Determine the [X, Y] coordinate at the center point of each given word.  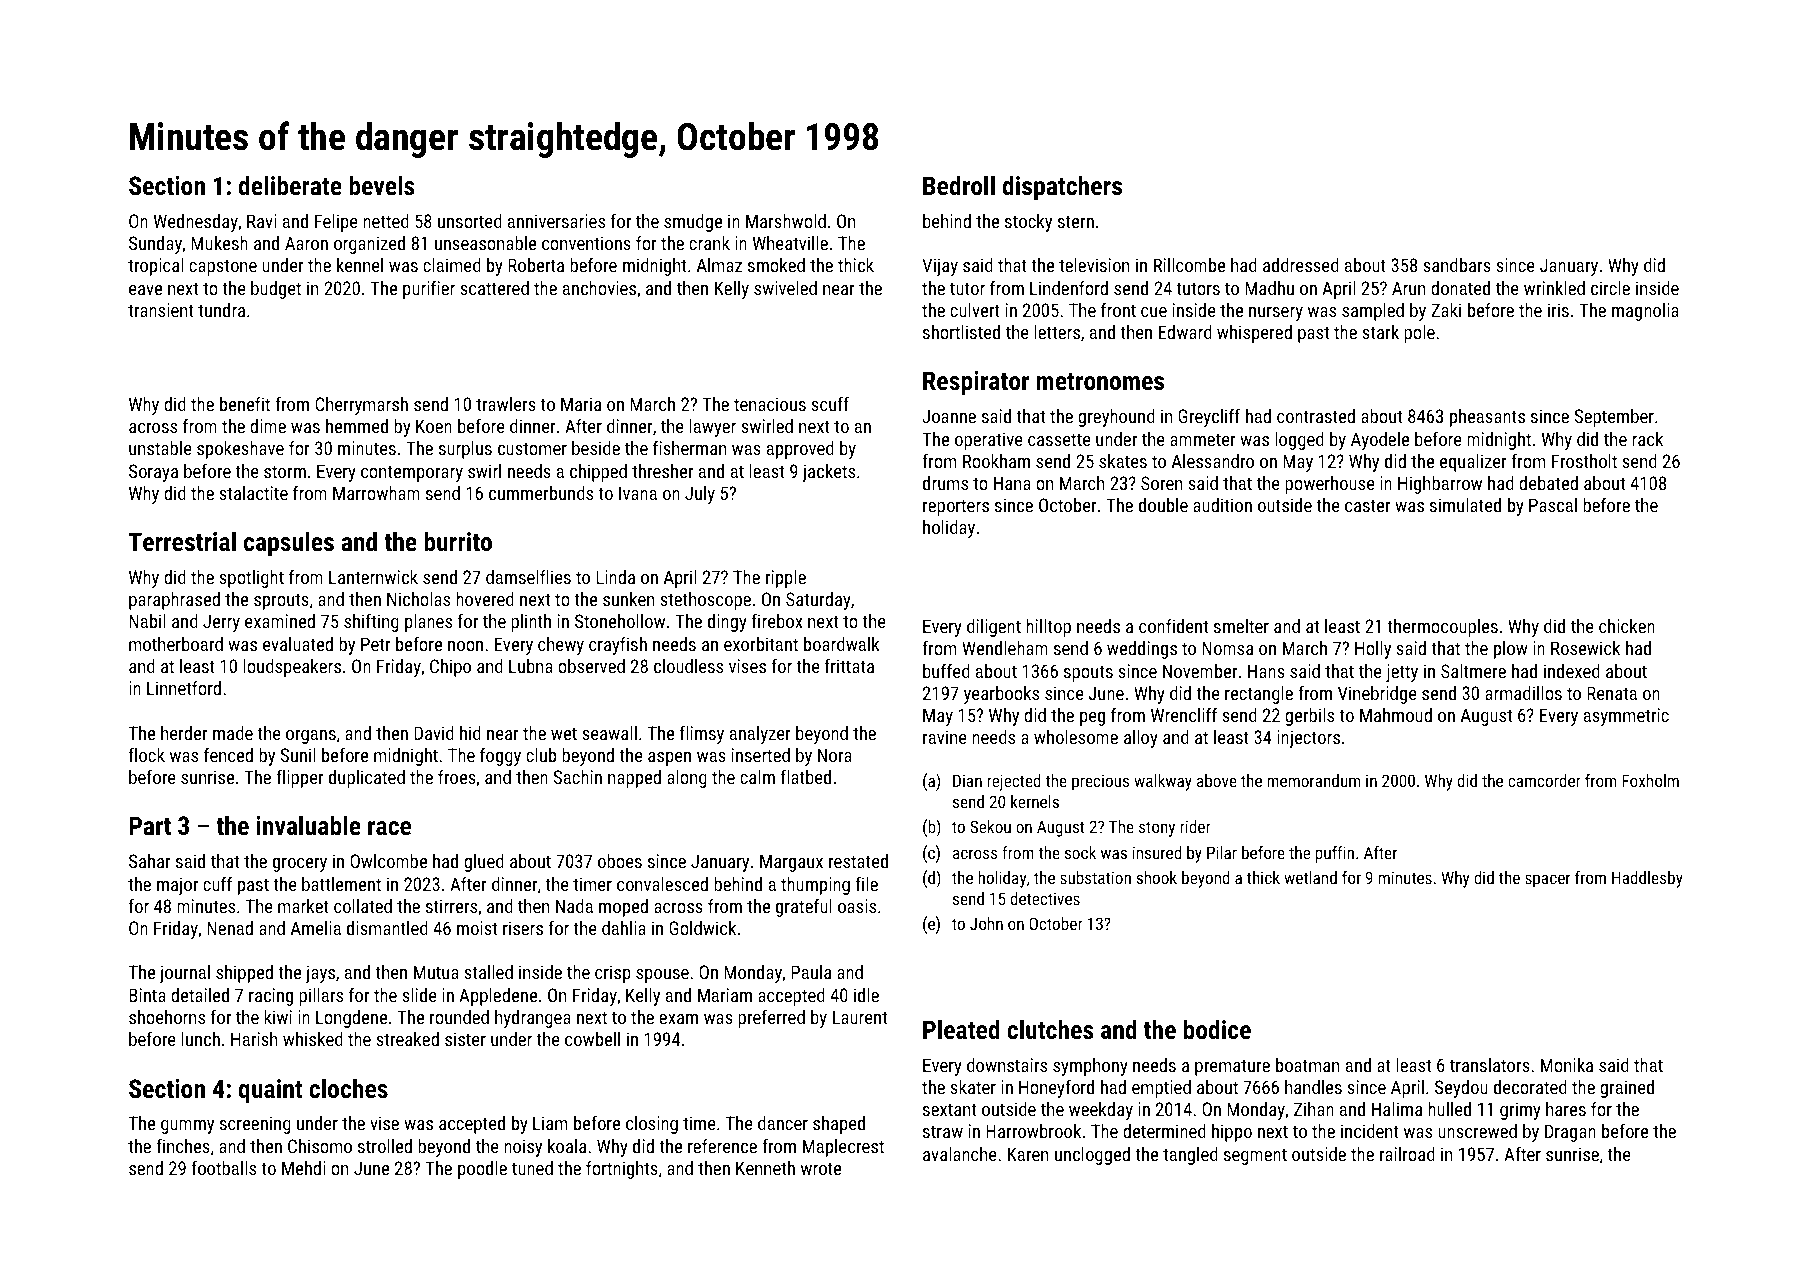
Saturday [818, 601]
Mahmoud [1396, 715]
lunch [201, 1039]
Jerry [221, 623]
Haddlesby [1647, 879]
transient [161, 310]
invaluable [308, 825]
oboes [620, 861]
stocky [1028, 223]
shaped [839, 1125]
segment [1255, 1156]
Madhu [1269, 288]
